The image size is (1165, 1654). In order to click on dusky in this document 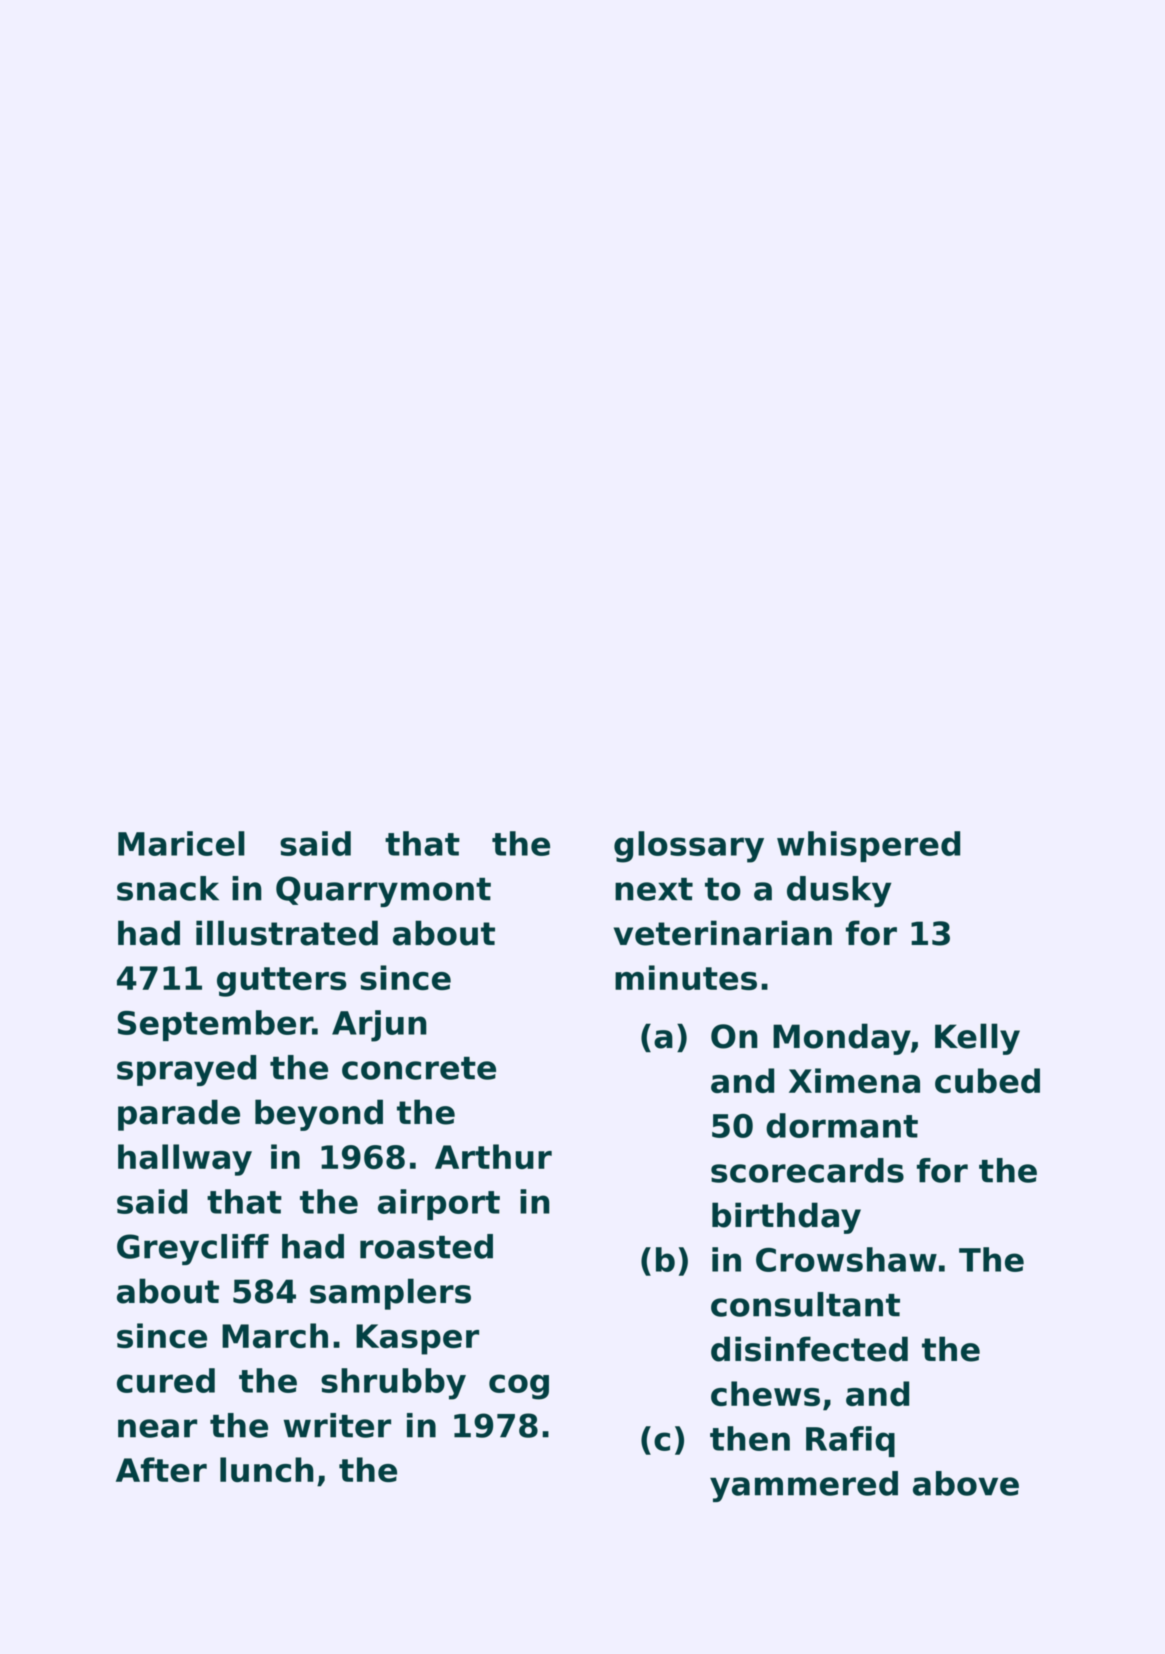, I will do `click(839, 891)`.
